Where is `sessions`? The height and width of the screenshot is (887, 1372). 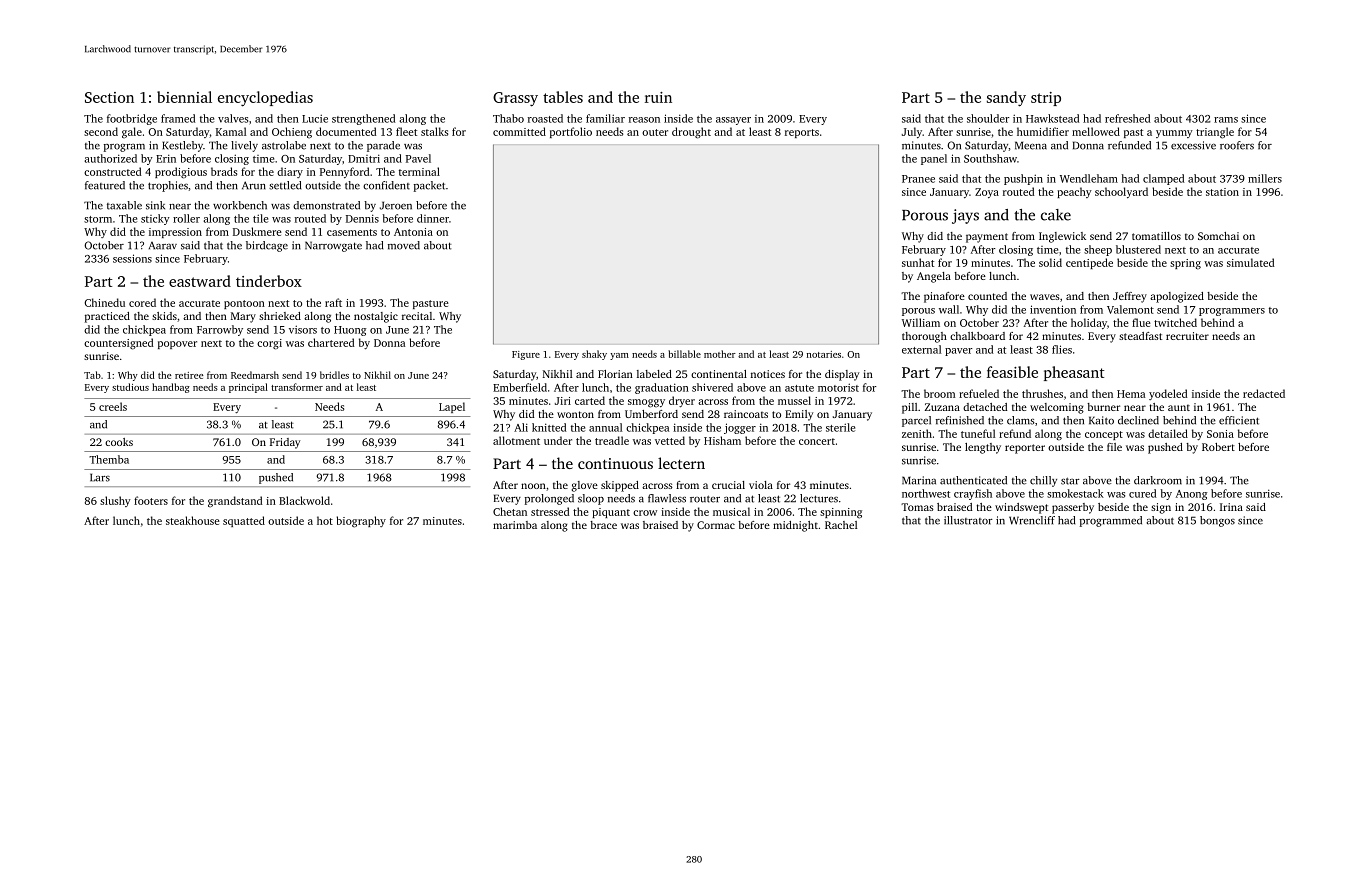 sessions is located at coordinates (132, 258).
